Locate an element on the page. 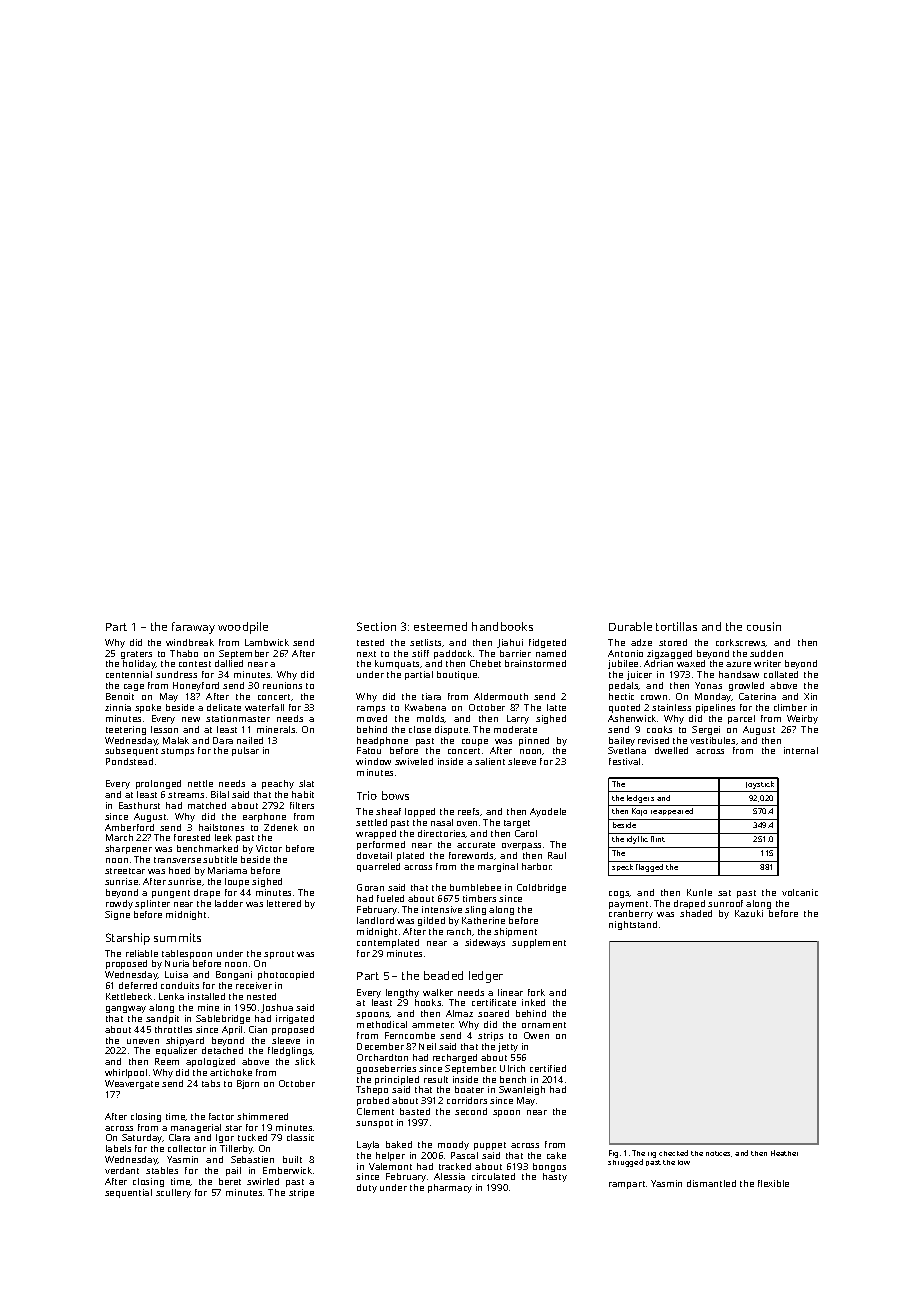  checked is located at coordinates (673, 1153).
